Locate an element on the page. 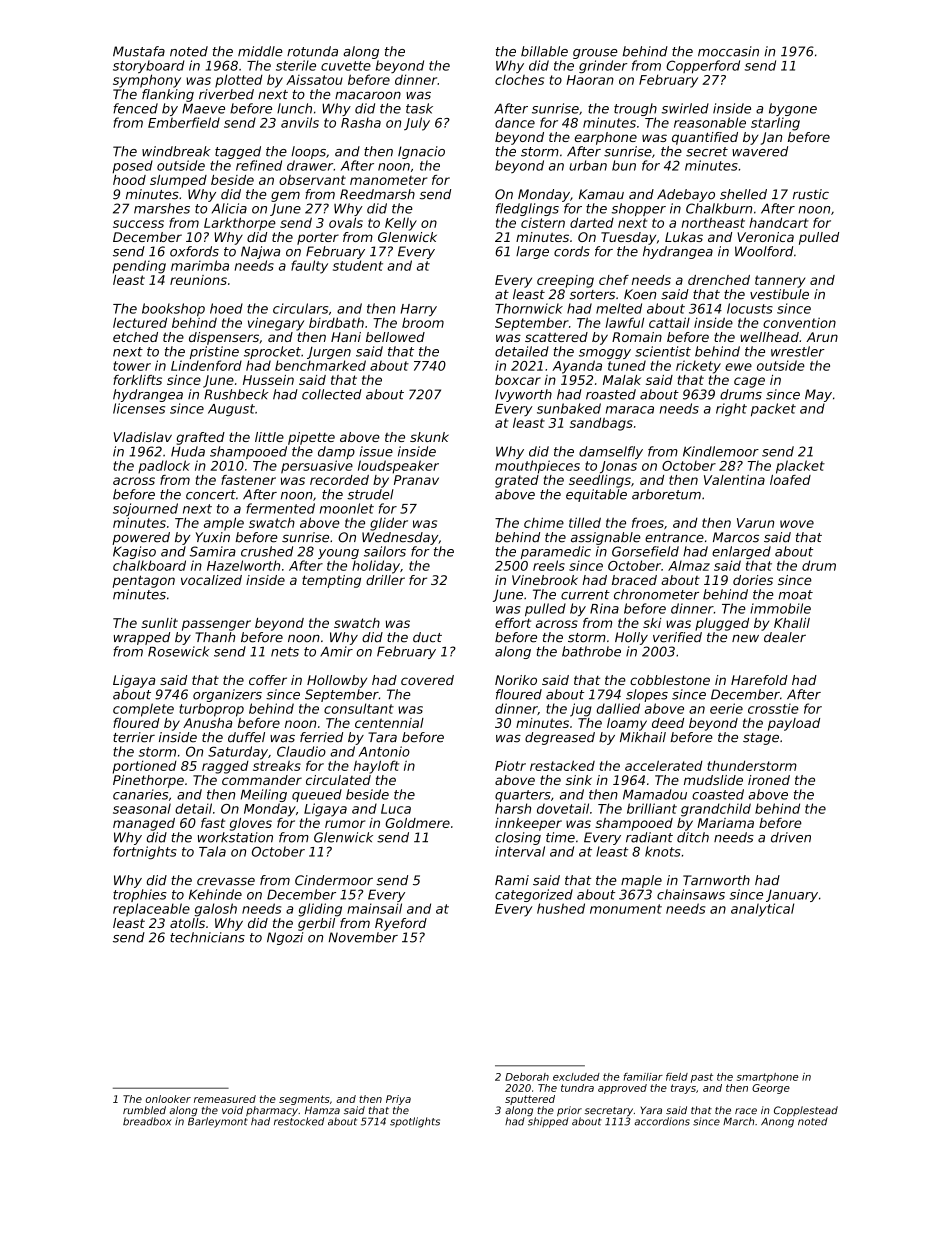  trophies is located at coordinates (140, 895).
